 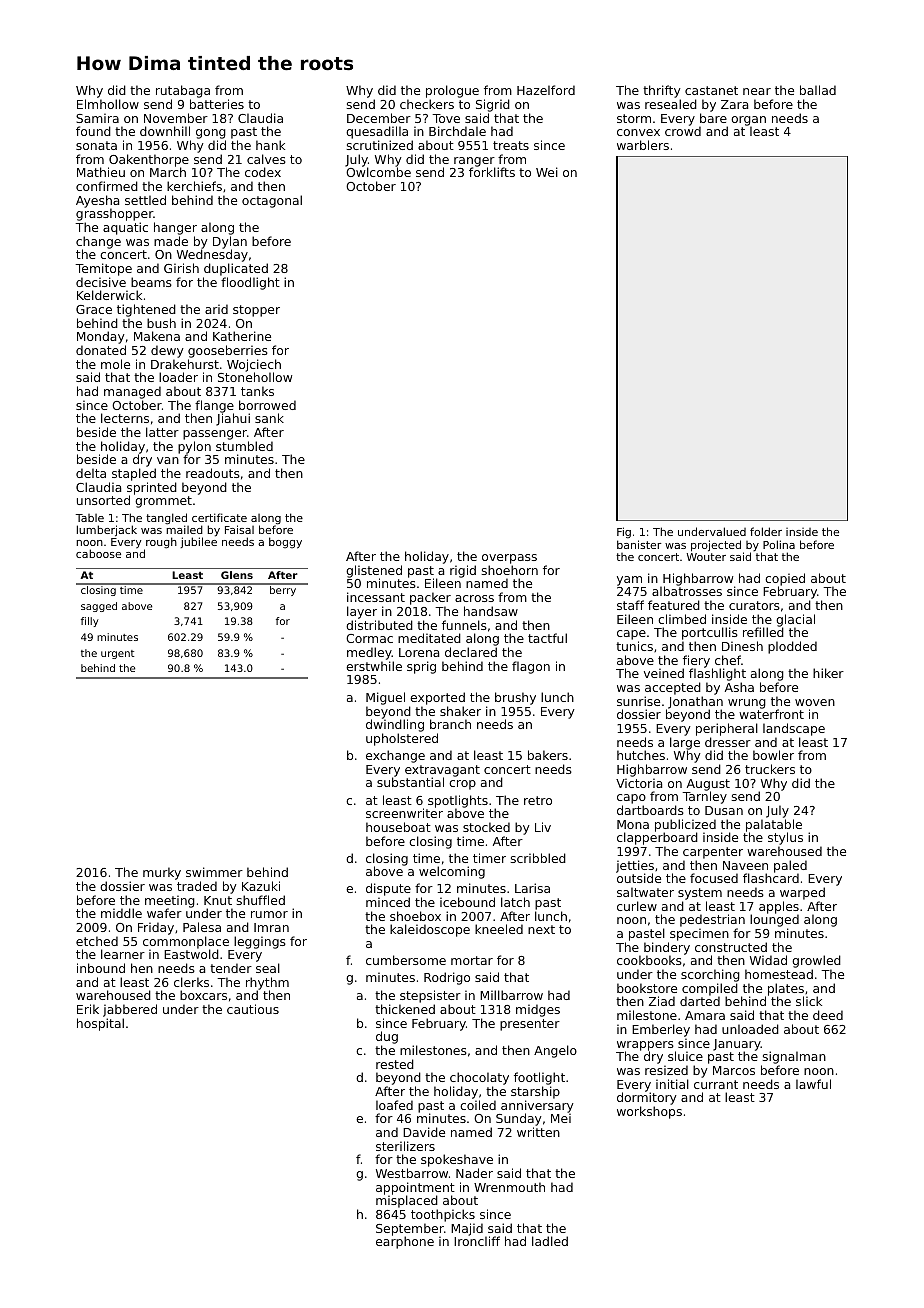 I want to click on swimmer, so click(x=214, y=872).
